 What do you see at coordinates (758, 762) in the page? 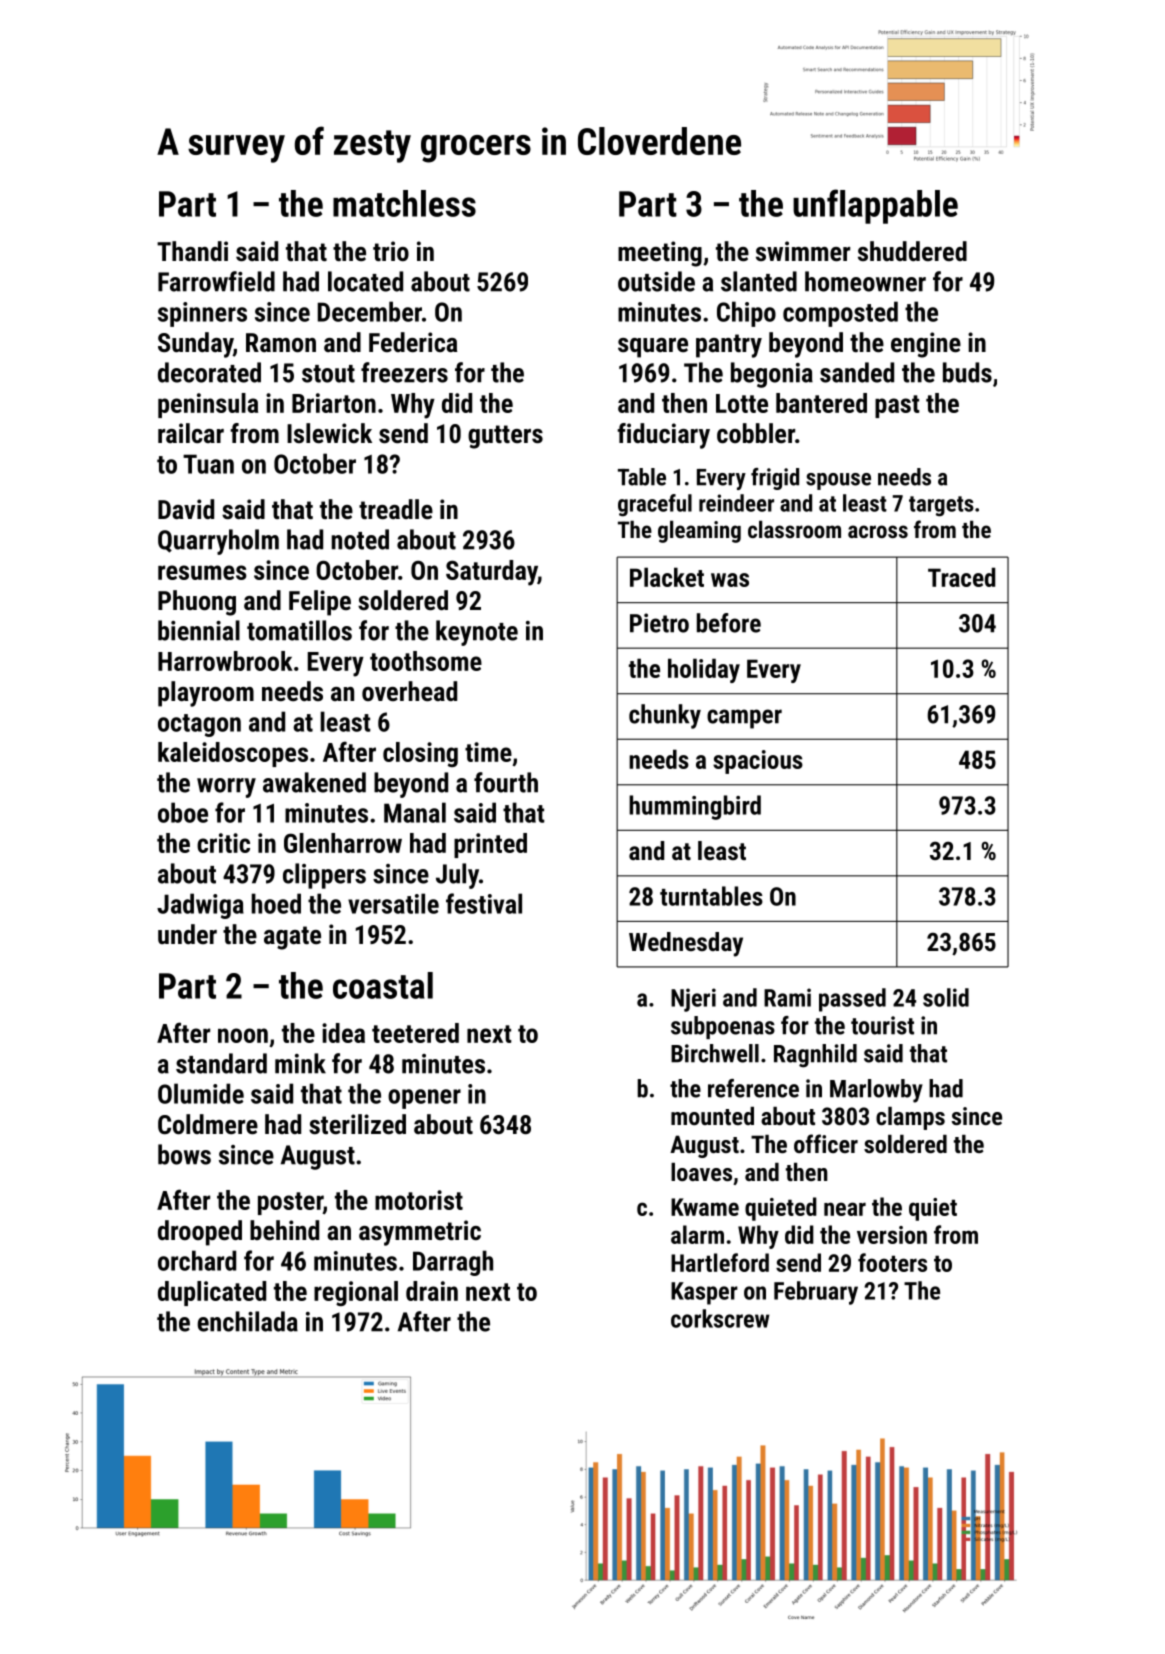
I see `spacious` at bounding box center [758, 762].
